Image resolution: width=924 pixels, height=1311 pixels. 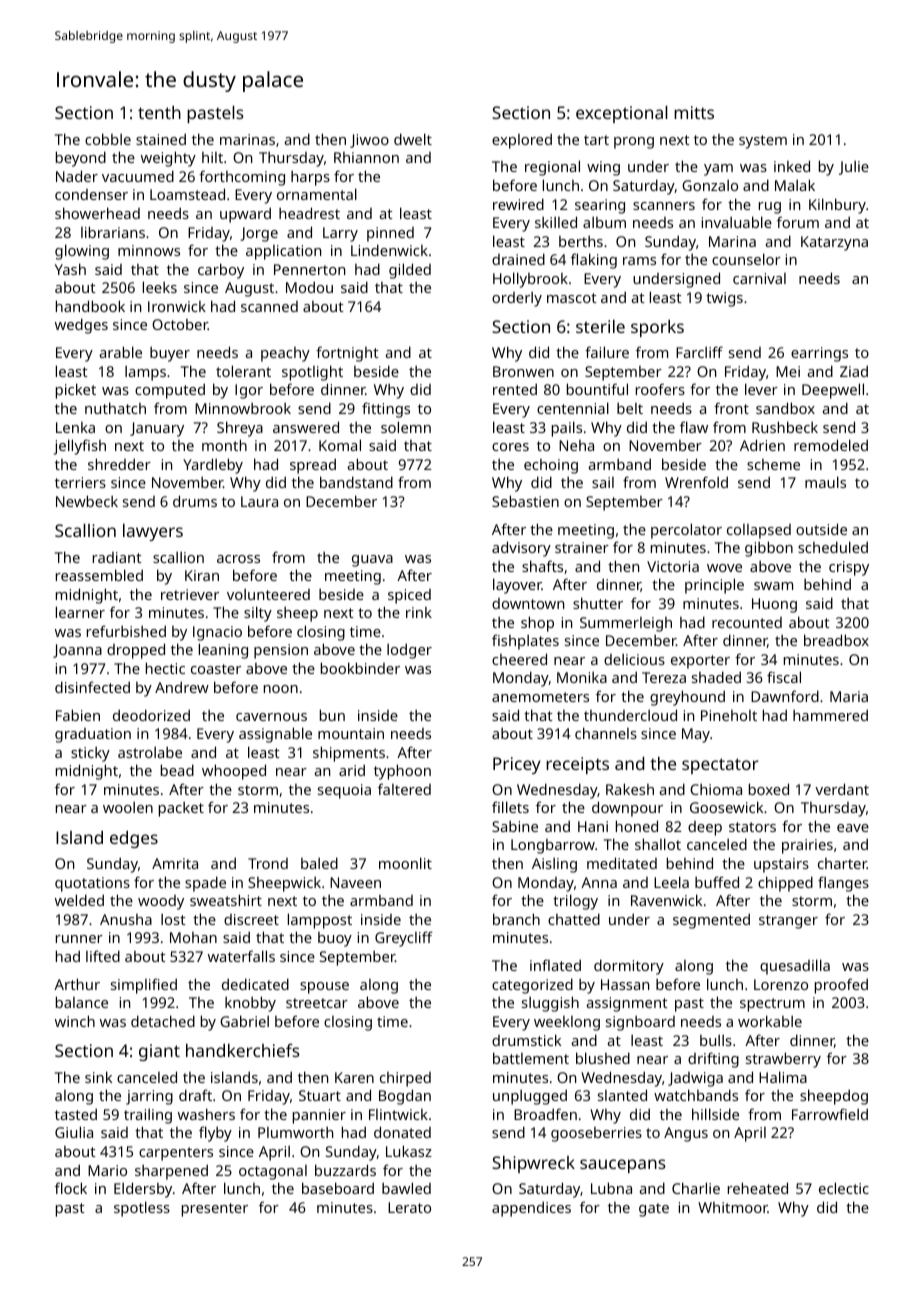 I want to click on typhoon, so click(x=402, y=772).
